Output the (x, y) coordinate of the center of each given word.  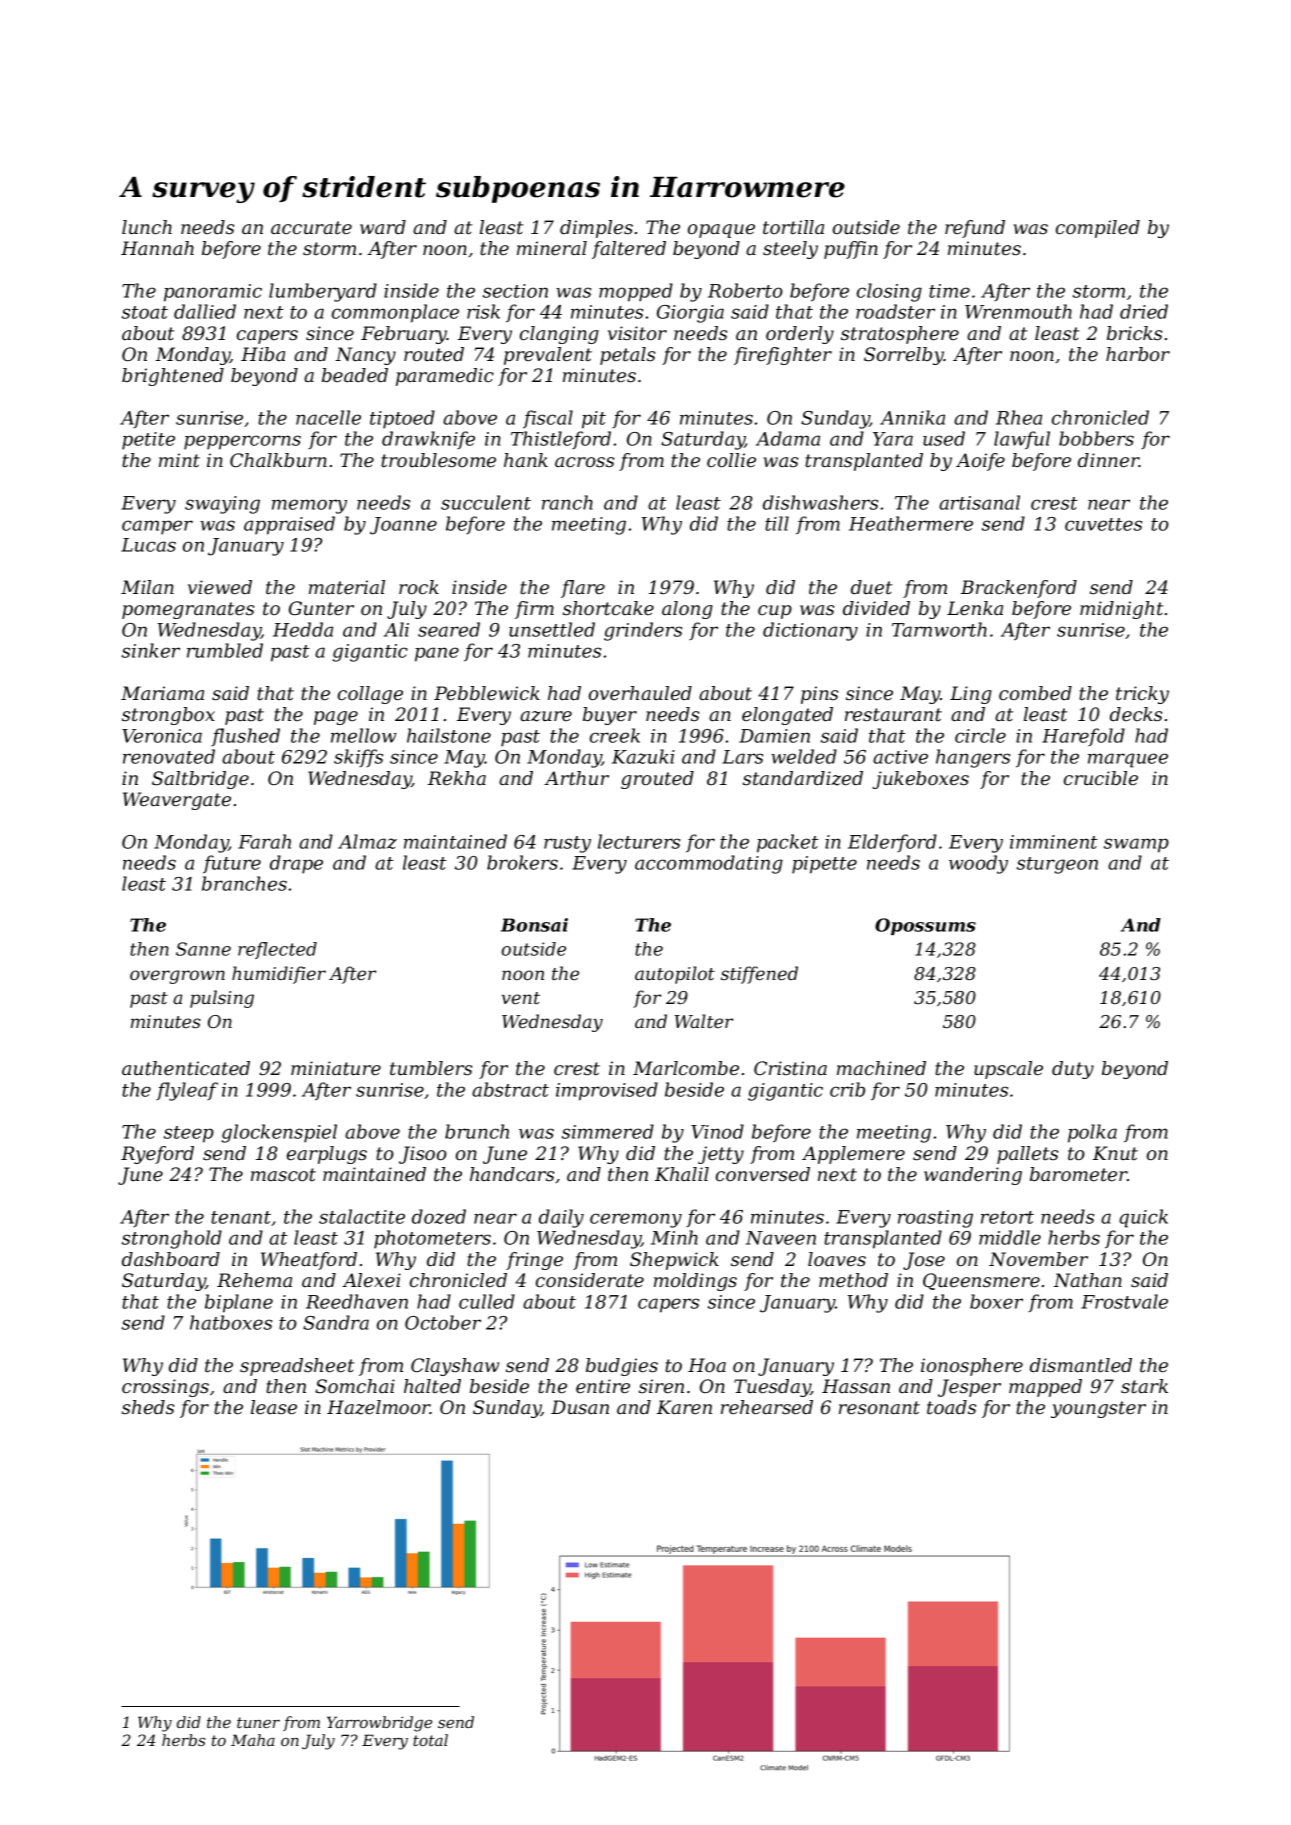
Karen (684, 1407)
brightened (173, 377)
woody (978, 864)
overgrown (177, 977)
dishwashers (820, 502)
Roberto (745, 290)
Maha (253, 1740)
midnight (1121, 610)
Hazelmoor (378, 1407)
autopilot (675, 975)
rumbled (225, 650)
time (949, 291)
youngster (1098, 1409)
